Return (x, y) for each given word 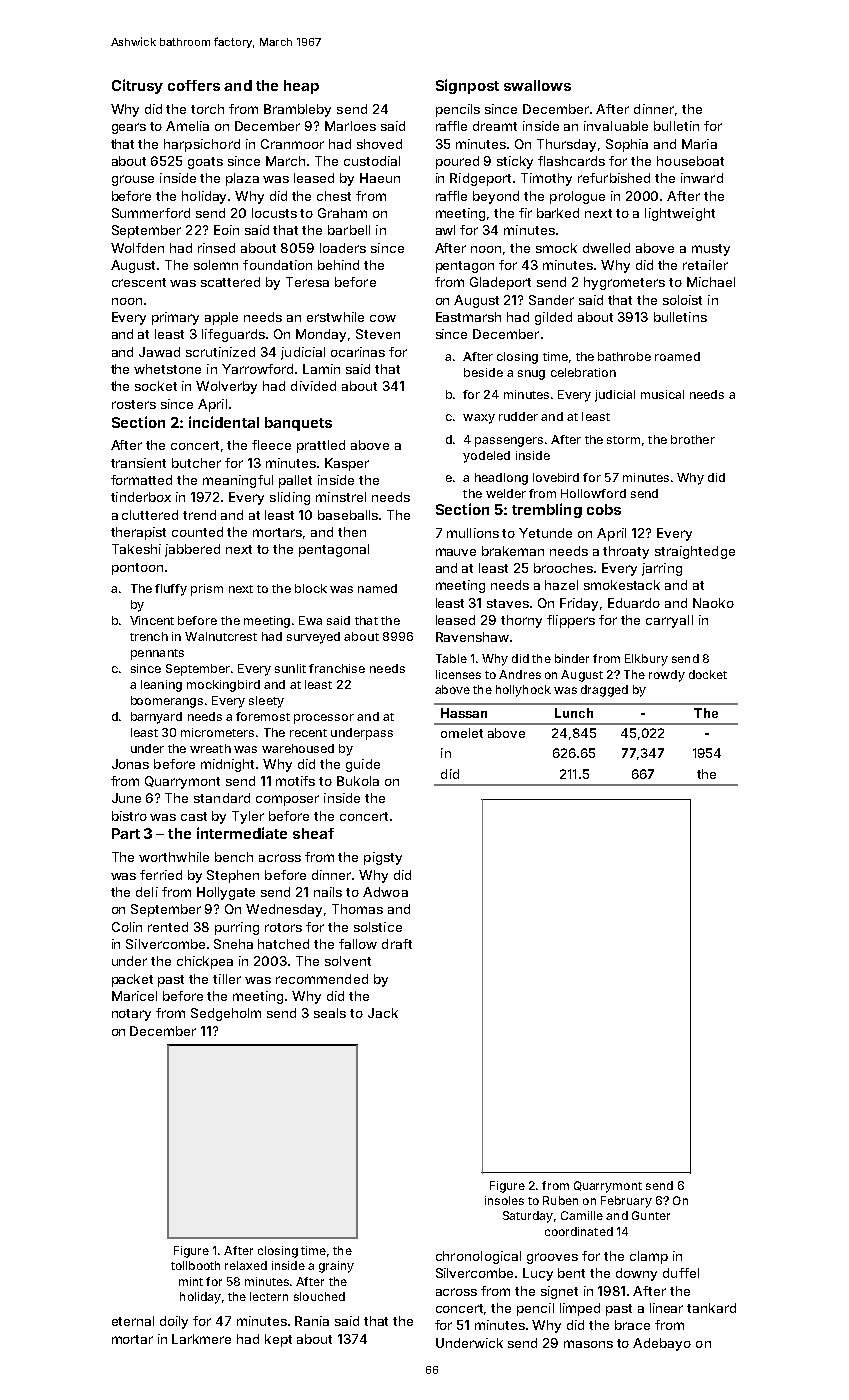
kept (278, 1340)
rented (168, 927)
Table (451, 658)
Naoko (713, 603)
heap (301, 87)
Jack (383, 1013)
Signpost (467, 86)
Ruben (560, 1200)
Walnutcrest (221, 636)
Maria (699, 144)
